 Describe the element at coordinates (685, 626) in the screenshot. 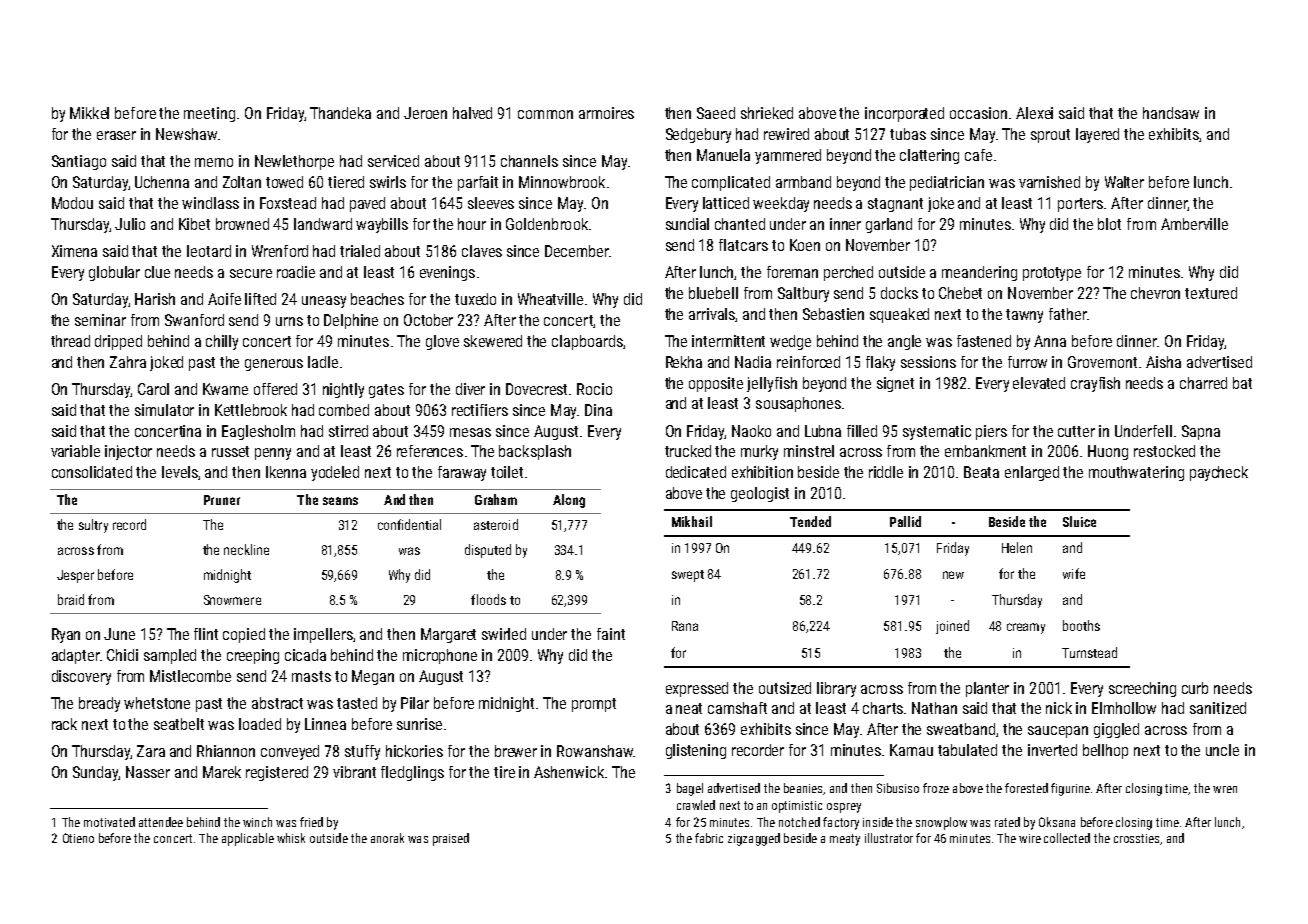

I see `Rana` at that location.
